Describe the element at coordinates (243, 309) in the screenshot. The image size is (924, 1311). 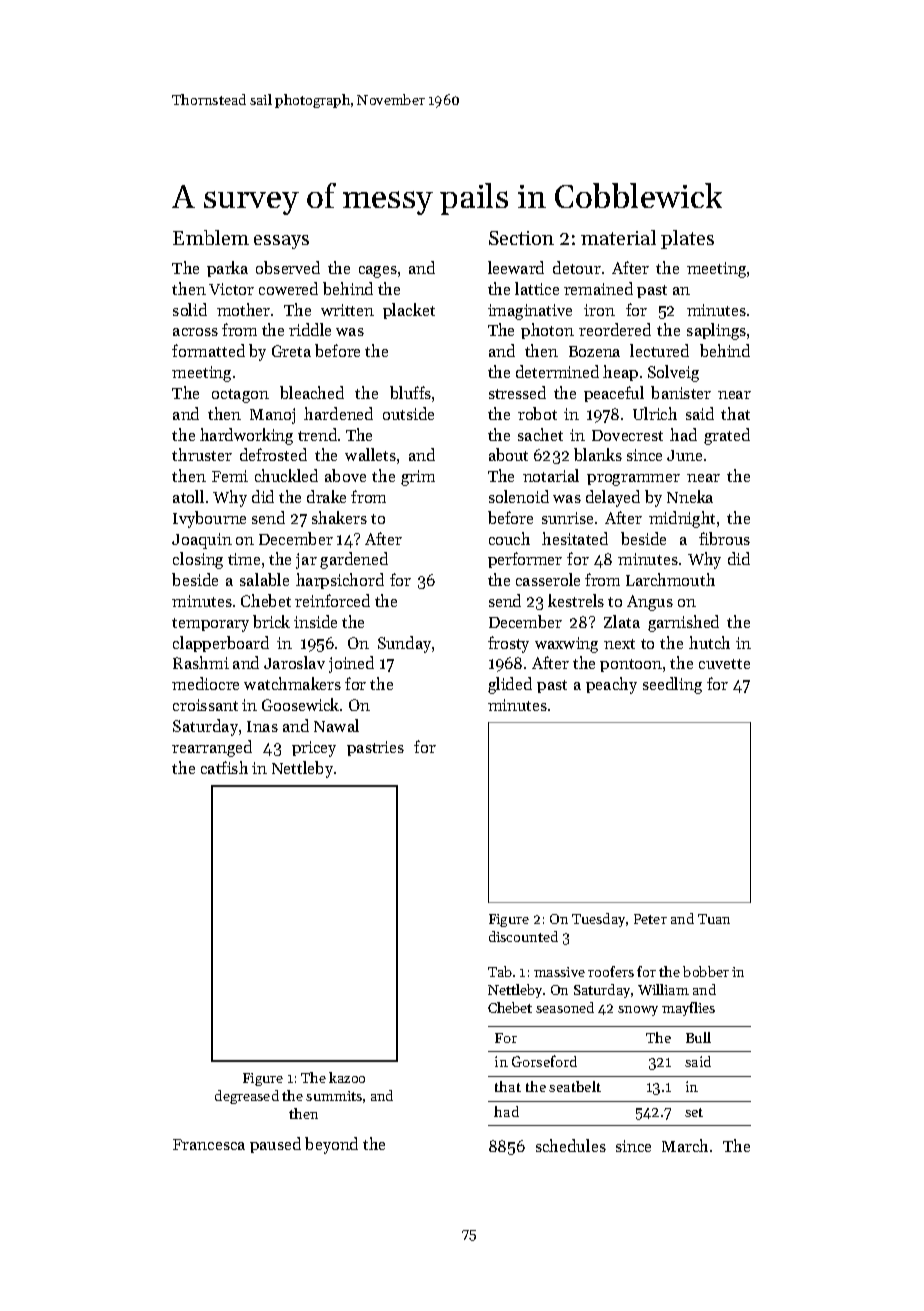
I see `mother` at that location.
